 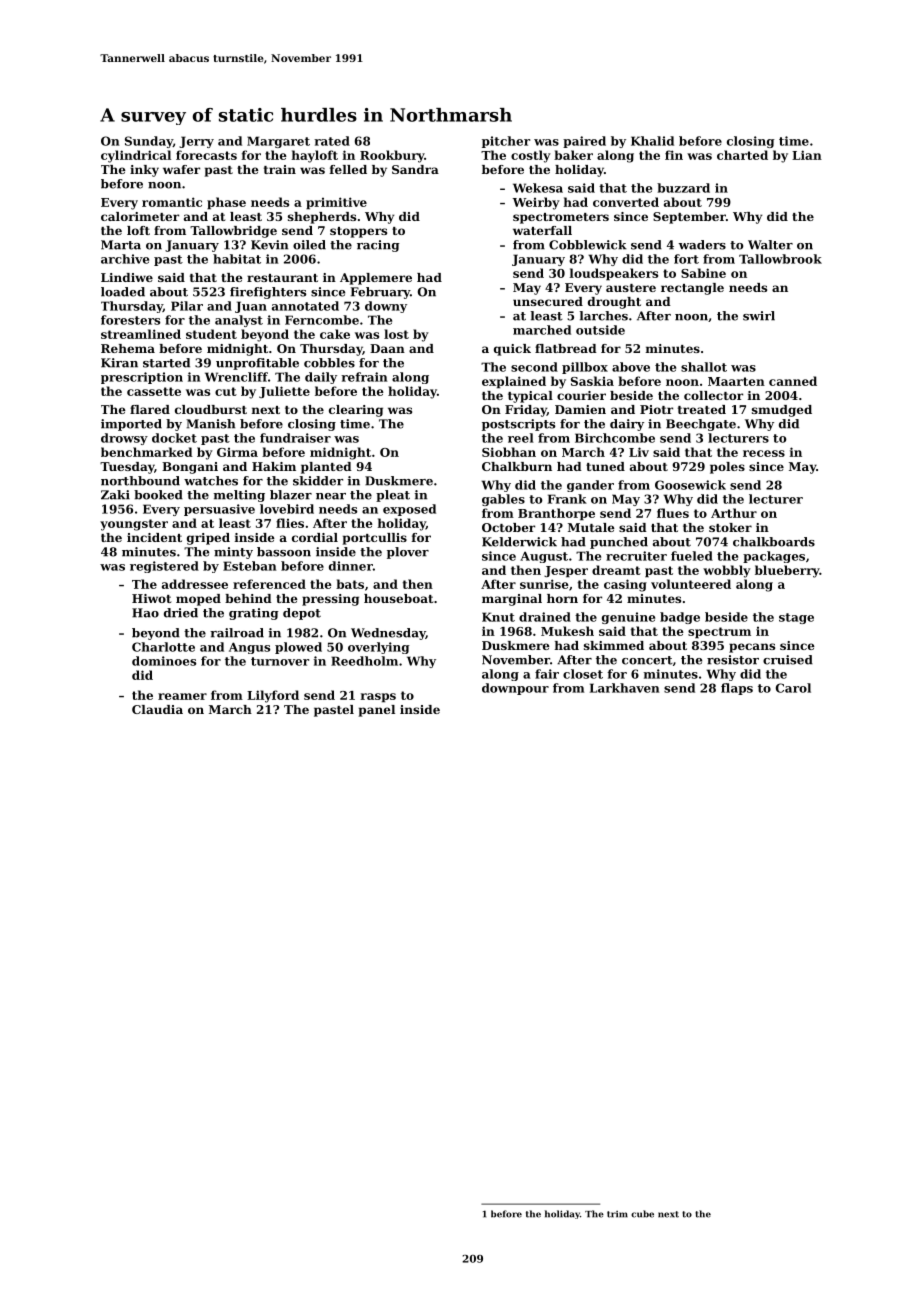 I want to click on Sunday, so click(x=149, y=142).
